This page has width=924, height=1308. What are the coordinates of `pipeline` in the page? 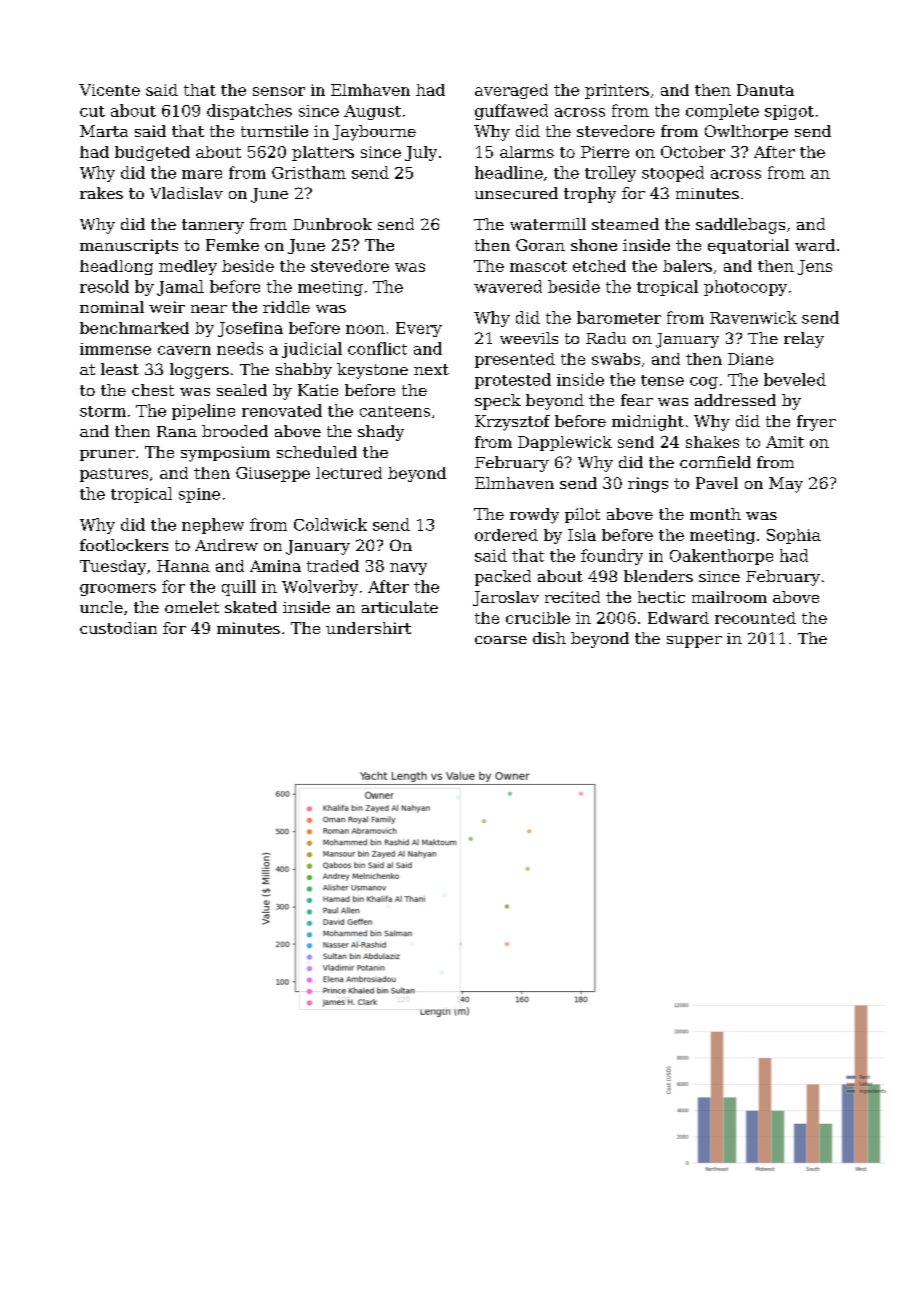 It's located at (203, 412).
